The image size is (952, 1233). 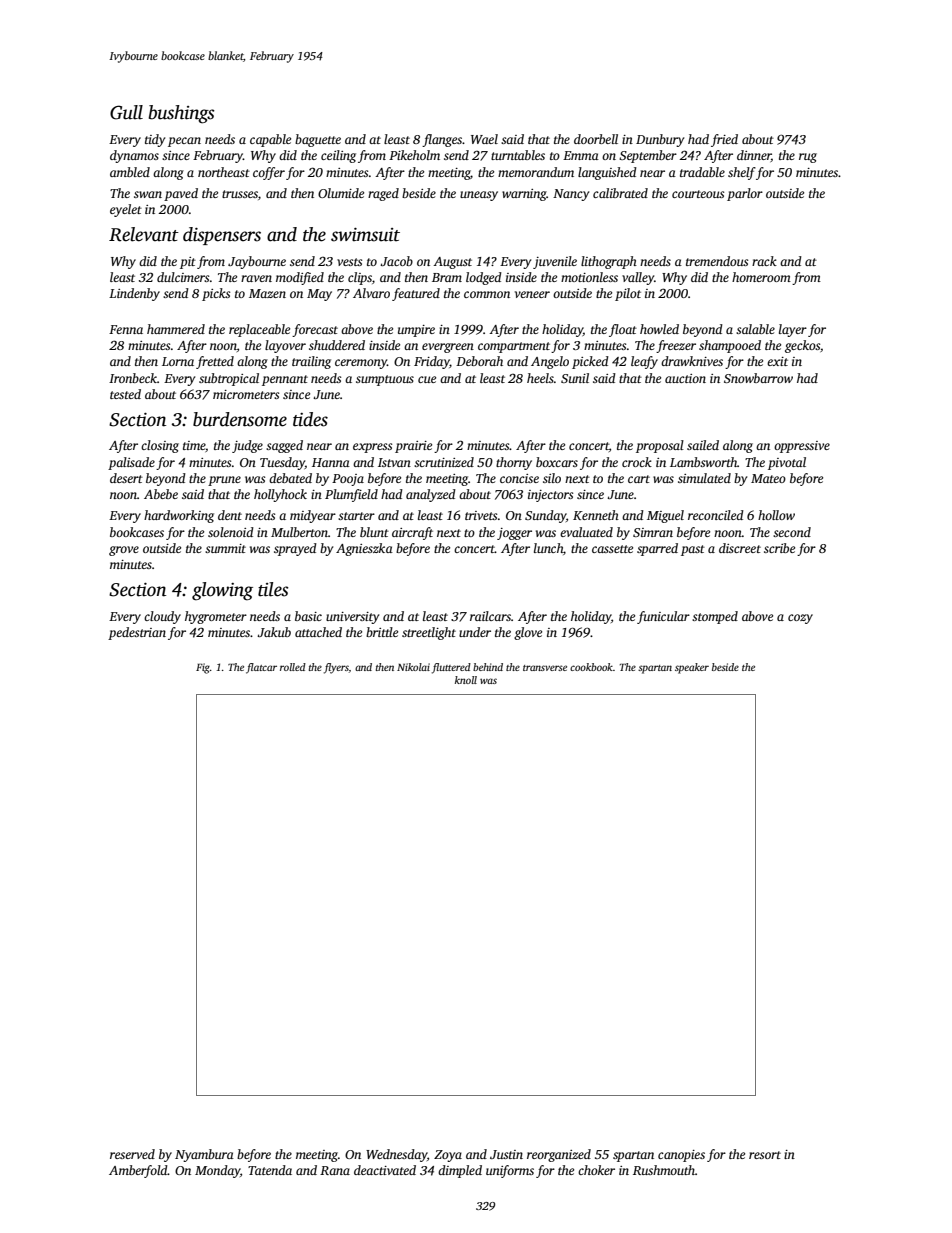 I want to click on Rushmouth, so click(x=664, y=1170).
